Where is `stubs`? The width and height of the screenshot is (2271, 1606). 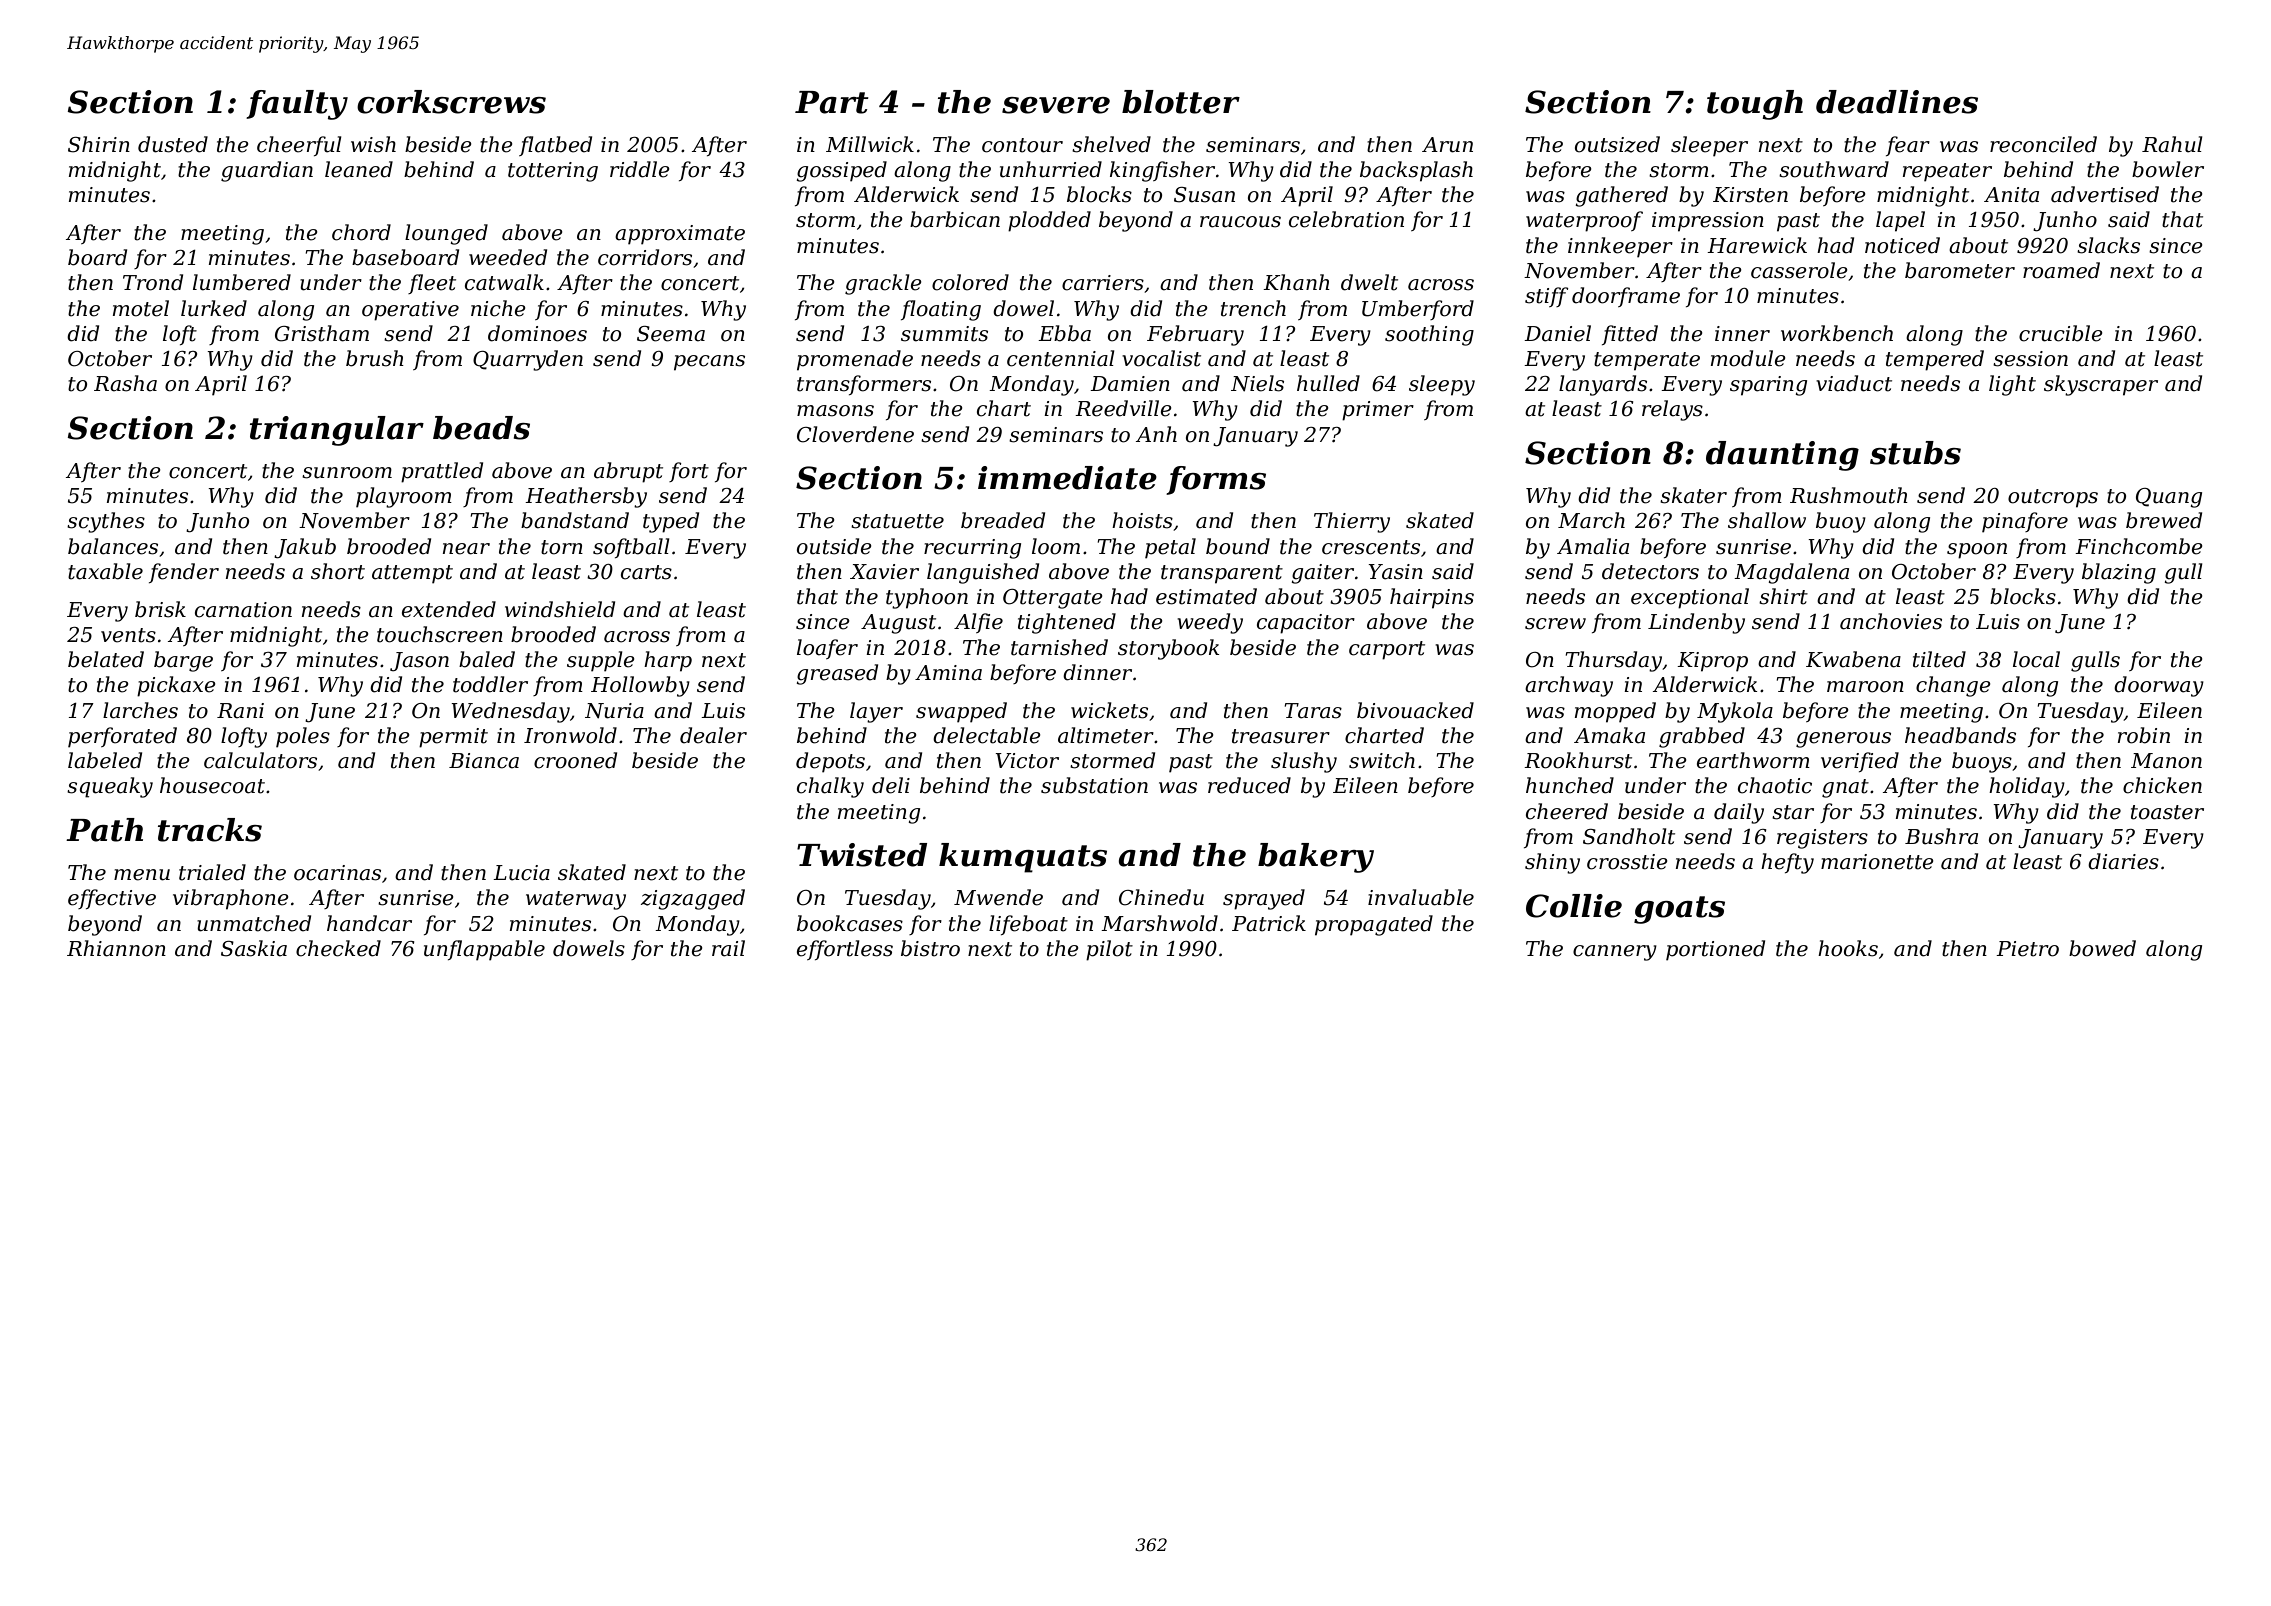 stubs is located at coordinates (1915, 453).
